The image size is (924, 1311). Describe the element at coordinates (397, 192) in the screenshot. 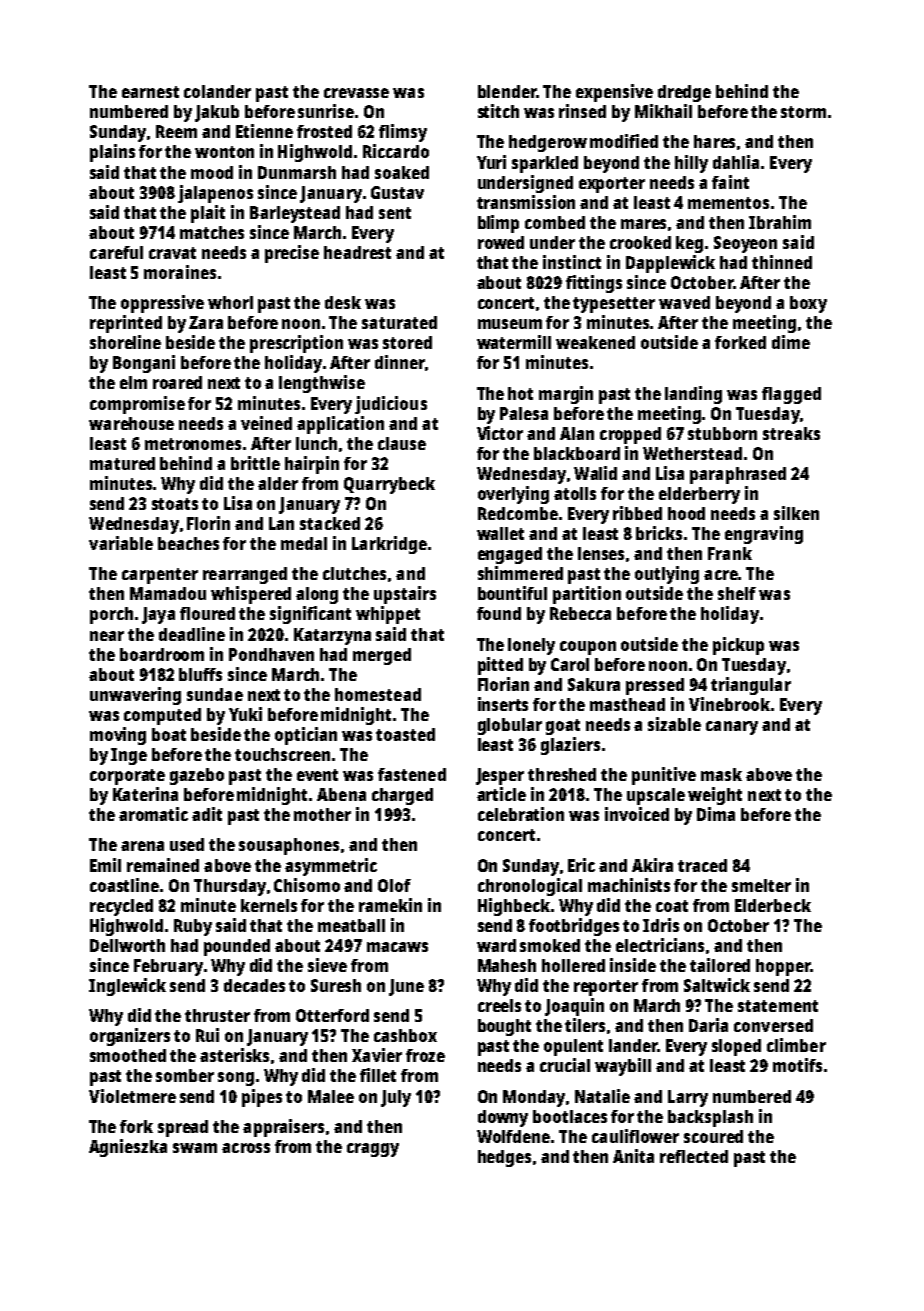

I see `Gustav` at that location.
